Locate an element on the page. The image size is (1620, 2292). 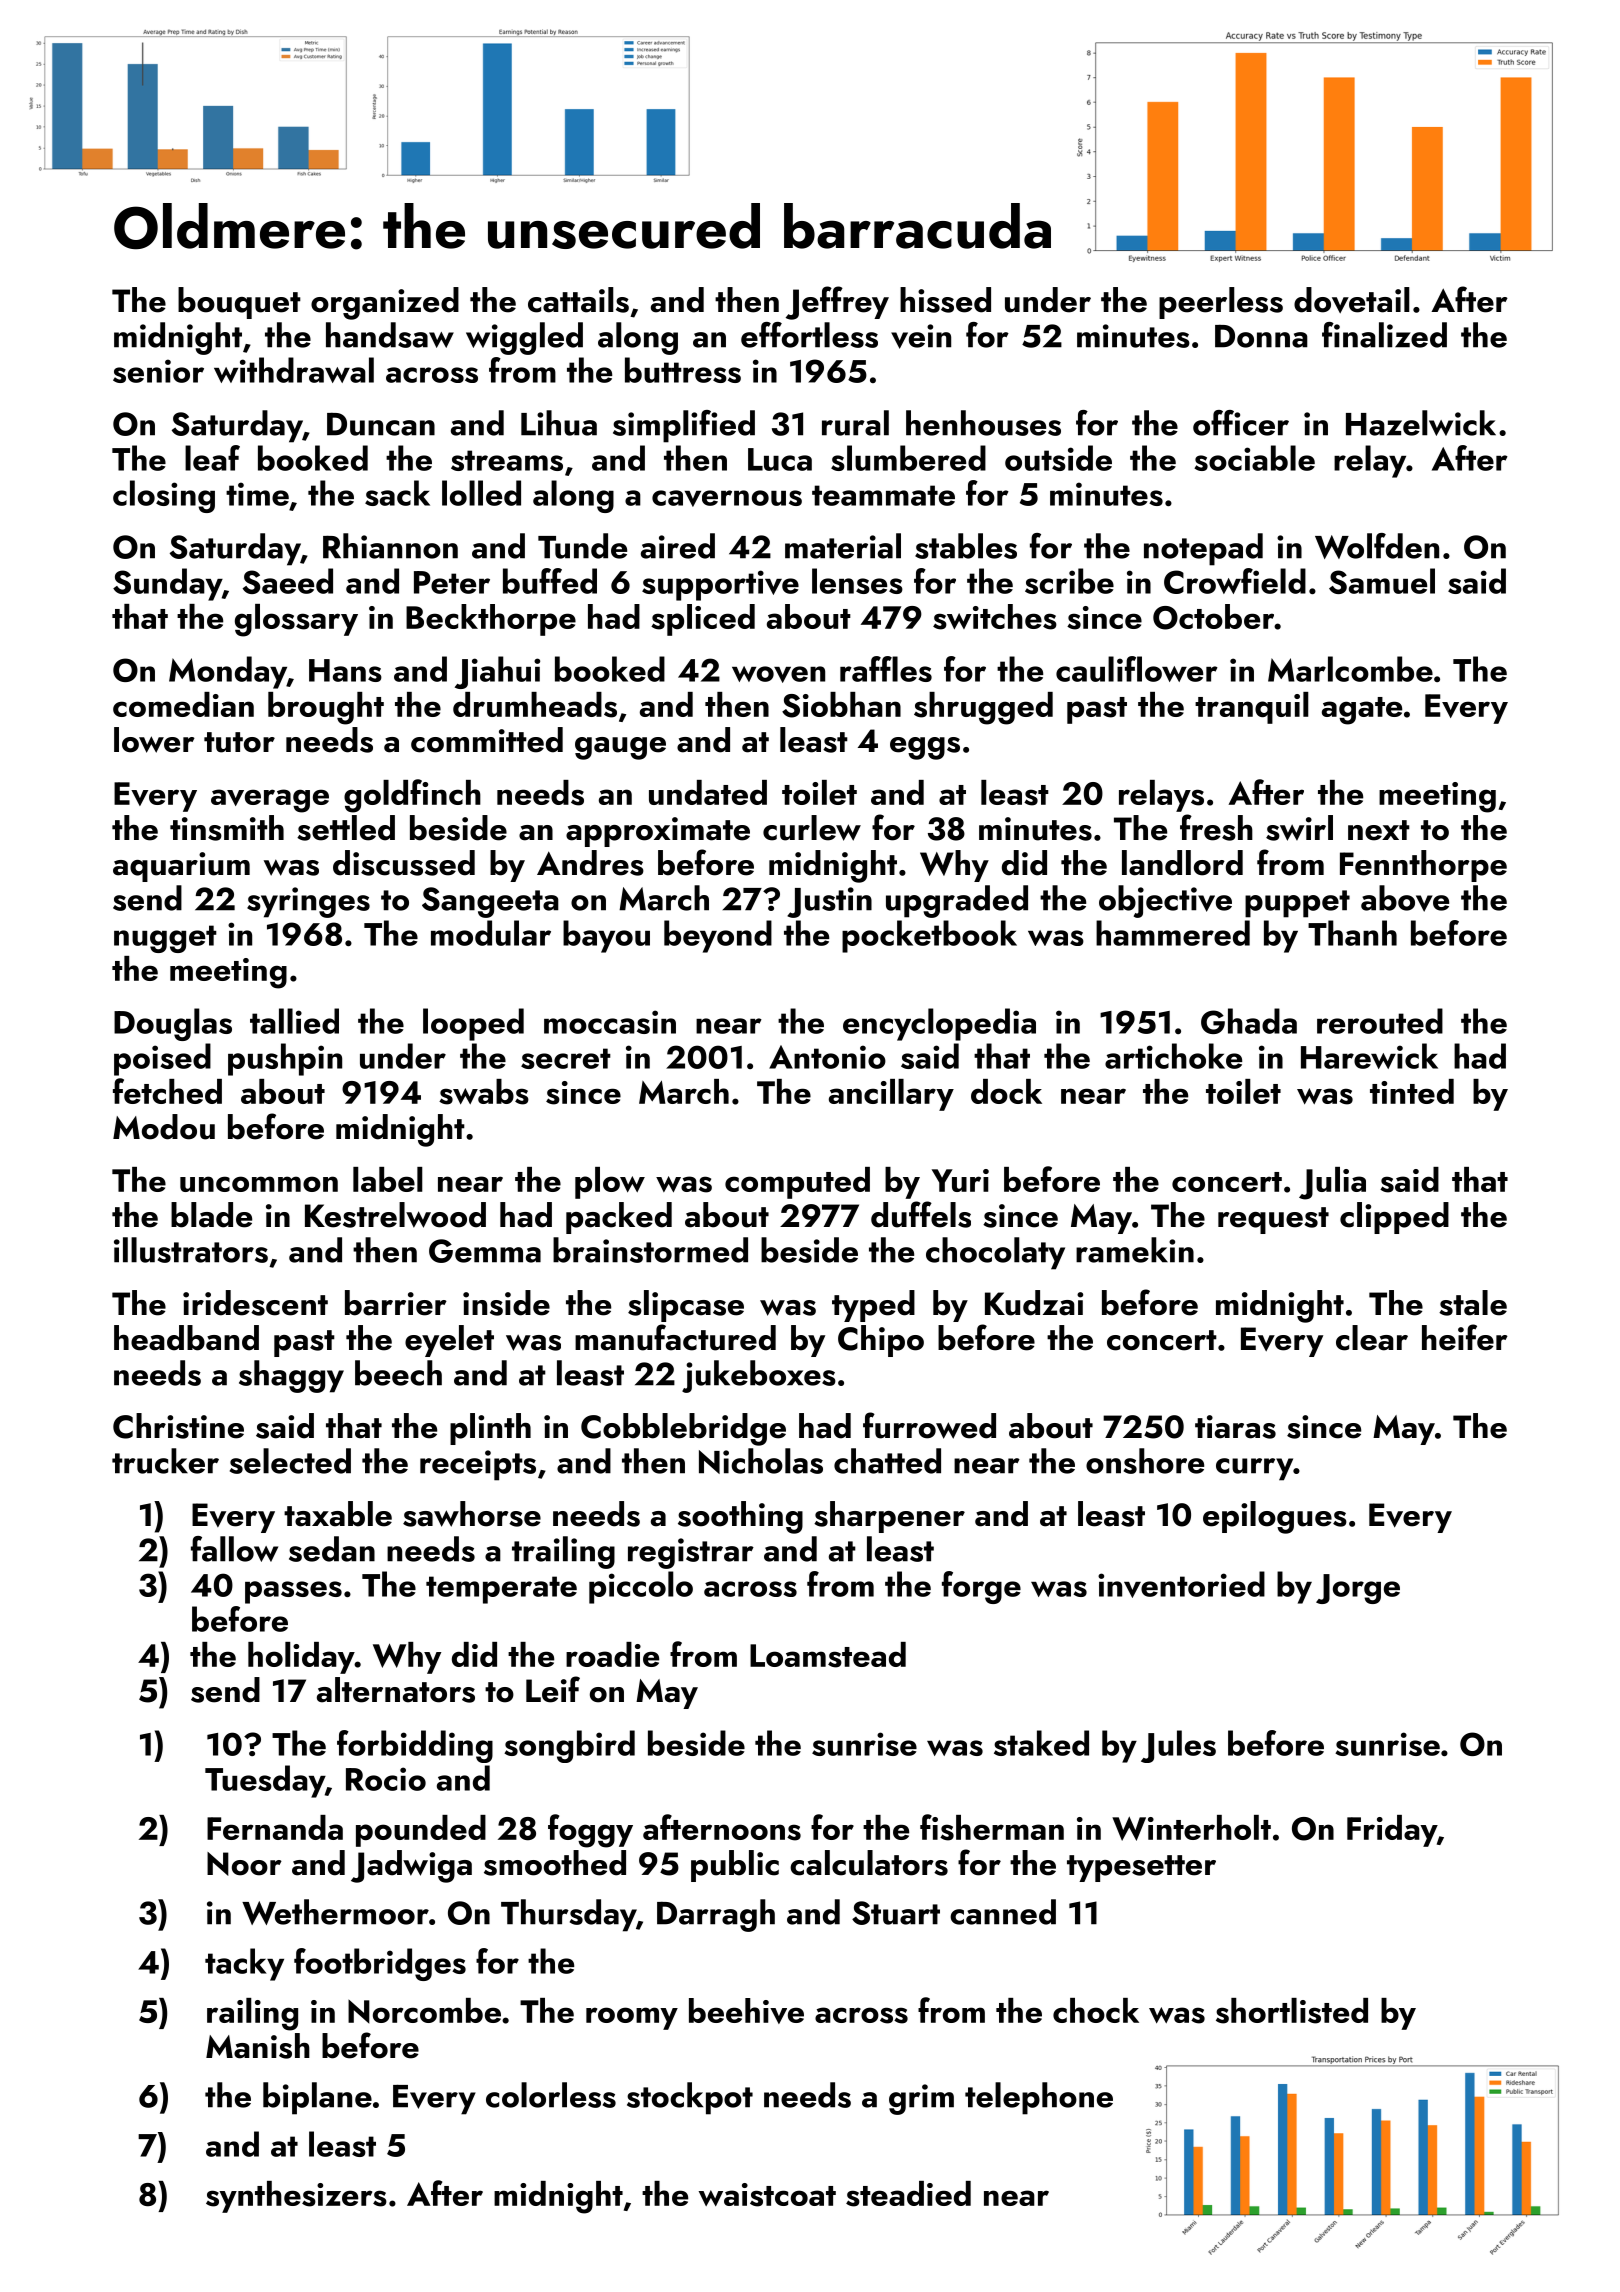
curlew is located at coordinates (812, 828).
